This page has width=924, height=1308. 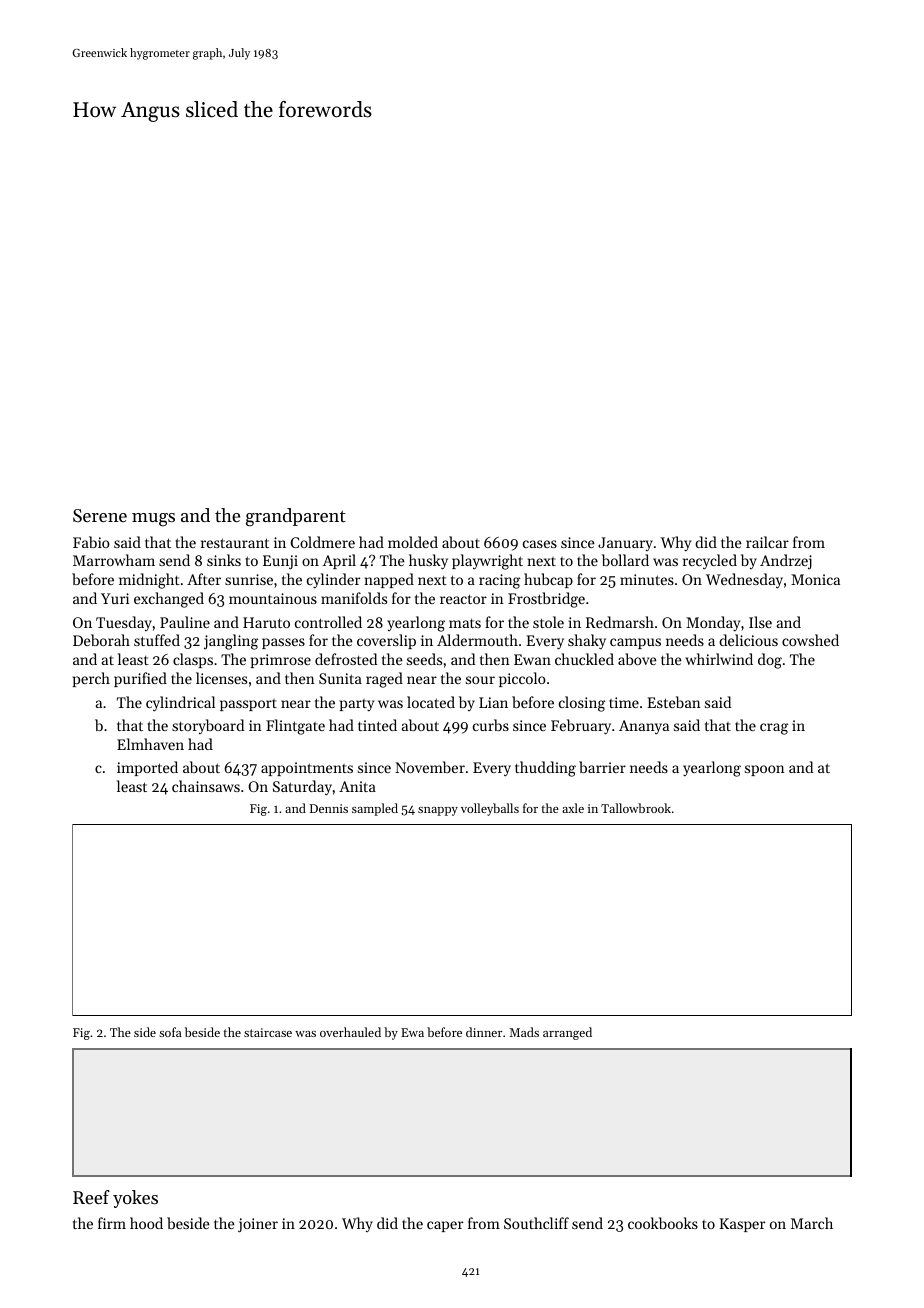 I want to click on imported, so click(x=147, y=768).
